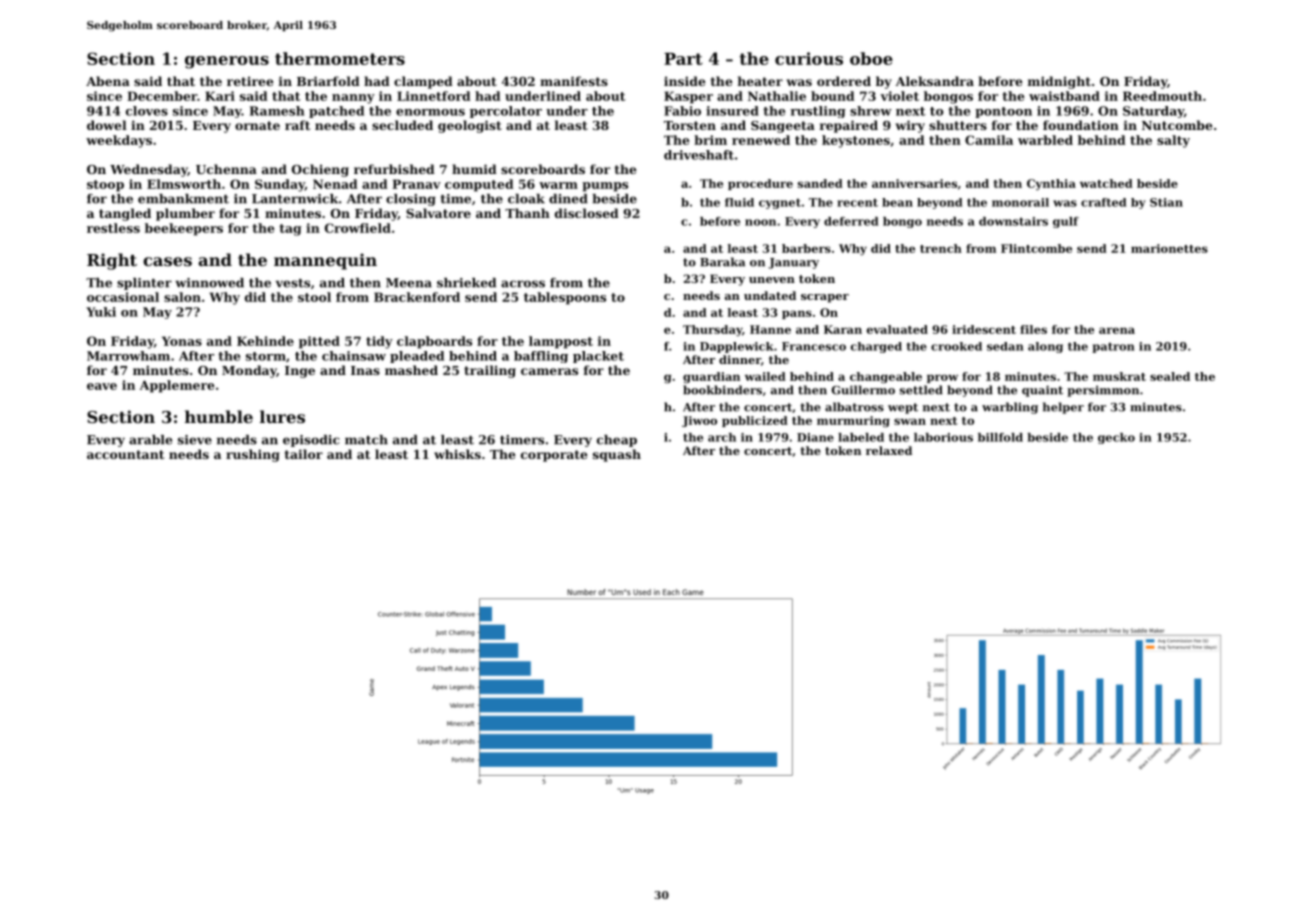  Describe the element at coordinates (897, 202) in the screenshot. I see `bean` at that location.
